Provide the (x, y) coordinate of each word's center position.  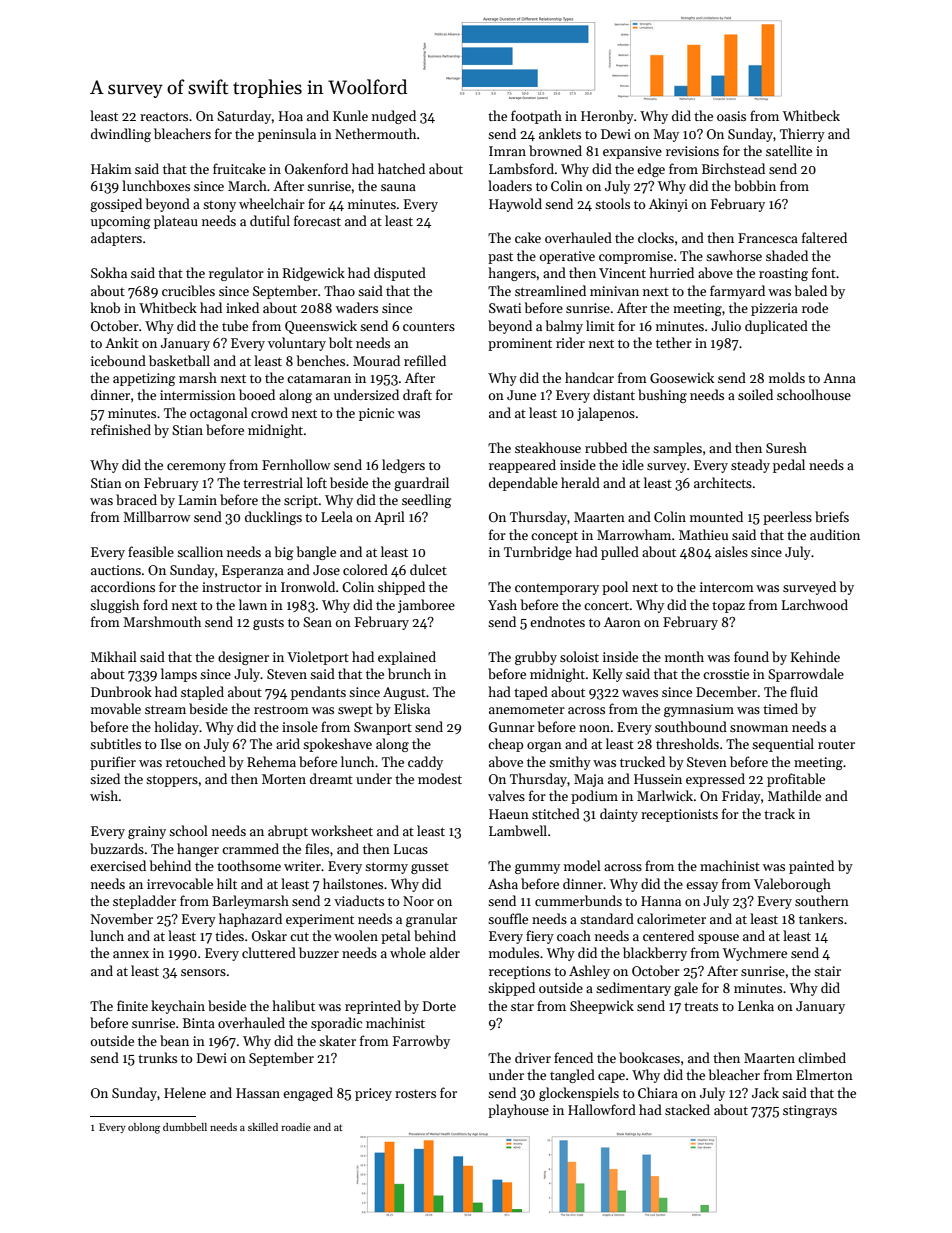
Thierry (802, 135)
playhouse (518, 1111)
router (836, 744)
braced (136, 499)
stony (219, 206)
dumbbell (185, 1127)
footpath (536, 117)
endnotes (557, 621)
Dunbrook (121, 691)
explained (407, 658)
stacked (687, 1109)
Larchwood (815, 604)
